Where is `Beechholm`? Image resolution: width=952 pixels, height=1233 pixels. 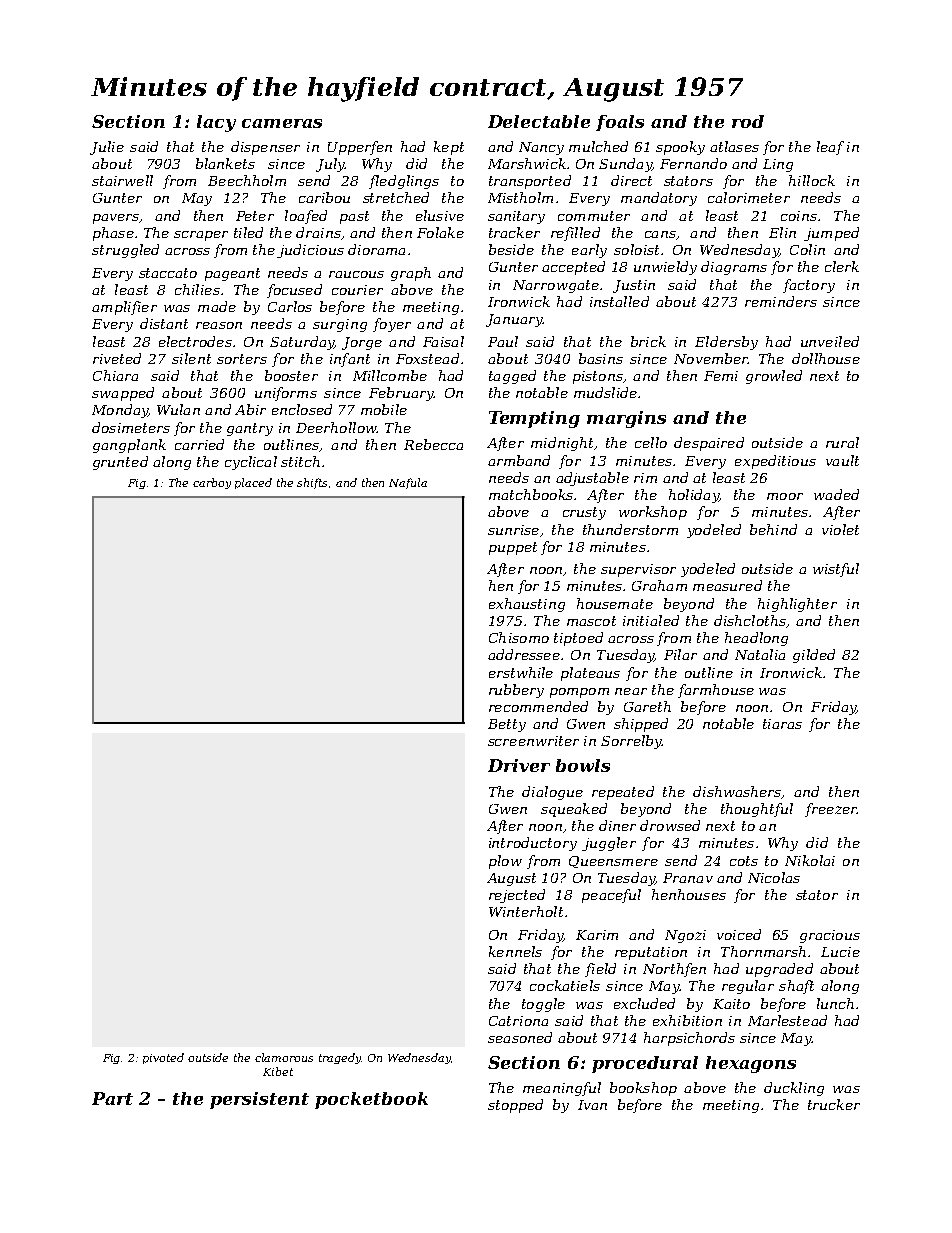
Beechholm is located at coordinates (247, 180).
